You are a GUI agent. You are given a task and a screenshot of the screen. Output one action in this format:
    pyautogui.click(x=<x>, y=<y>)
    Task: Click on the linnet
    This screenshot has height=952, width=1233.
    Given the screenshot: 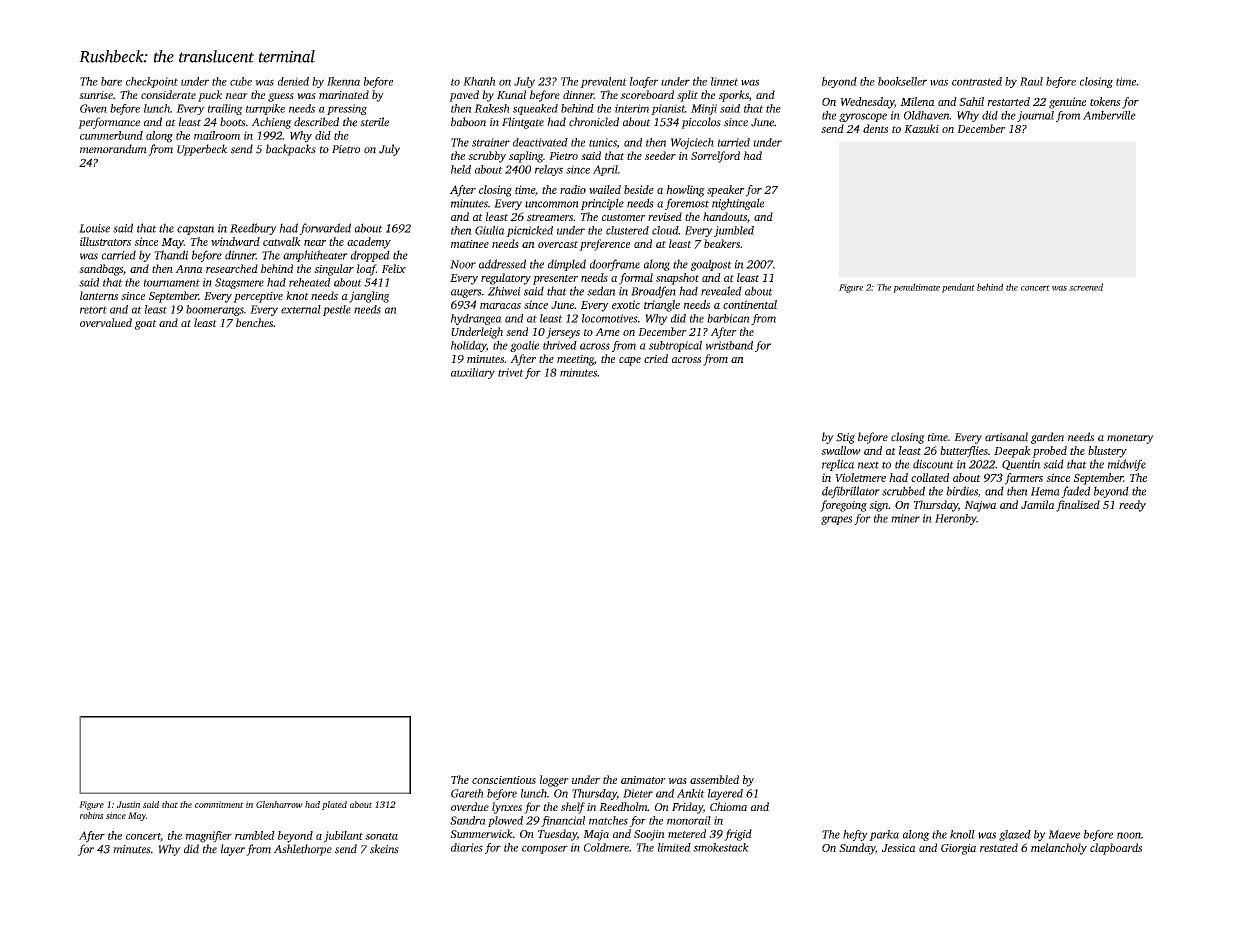 What is the action you would take?
    pyautogui.click(x=724, y=81)
